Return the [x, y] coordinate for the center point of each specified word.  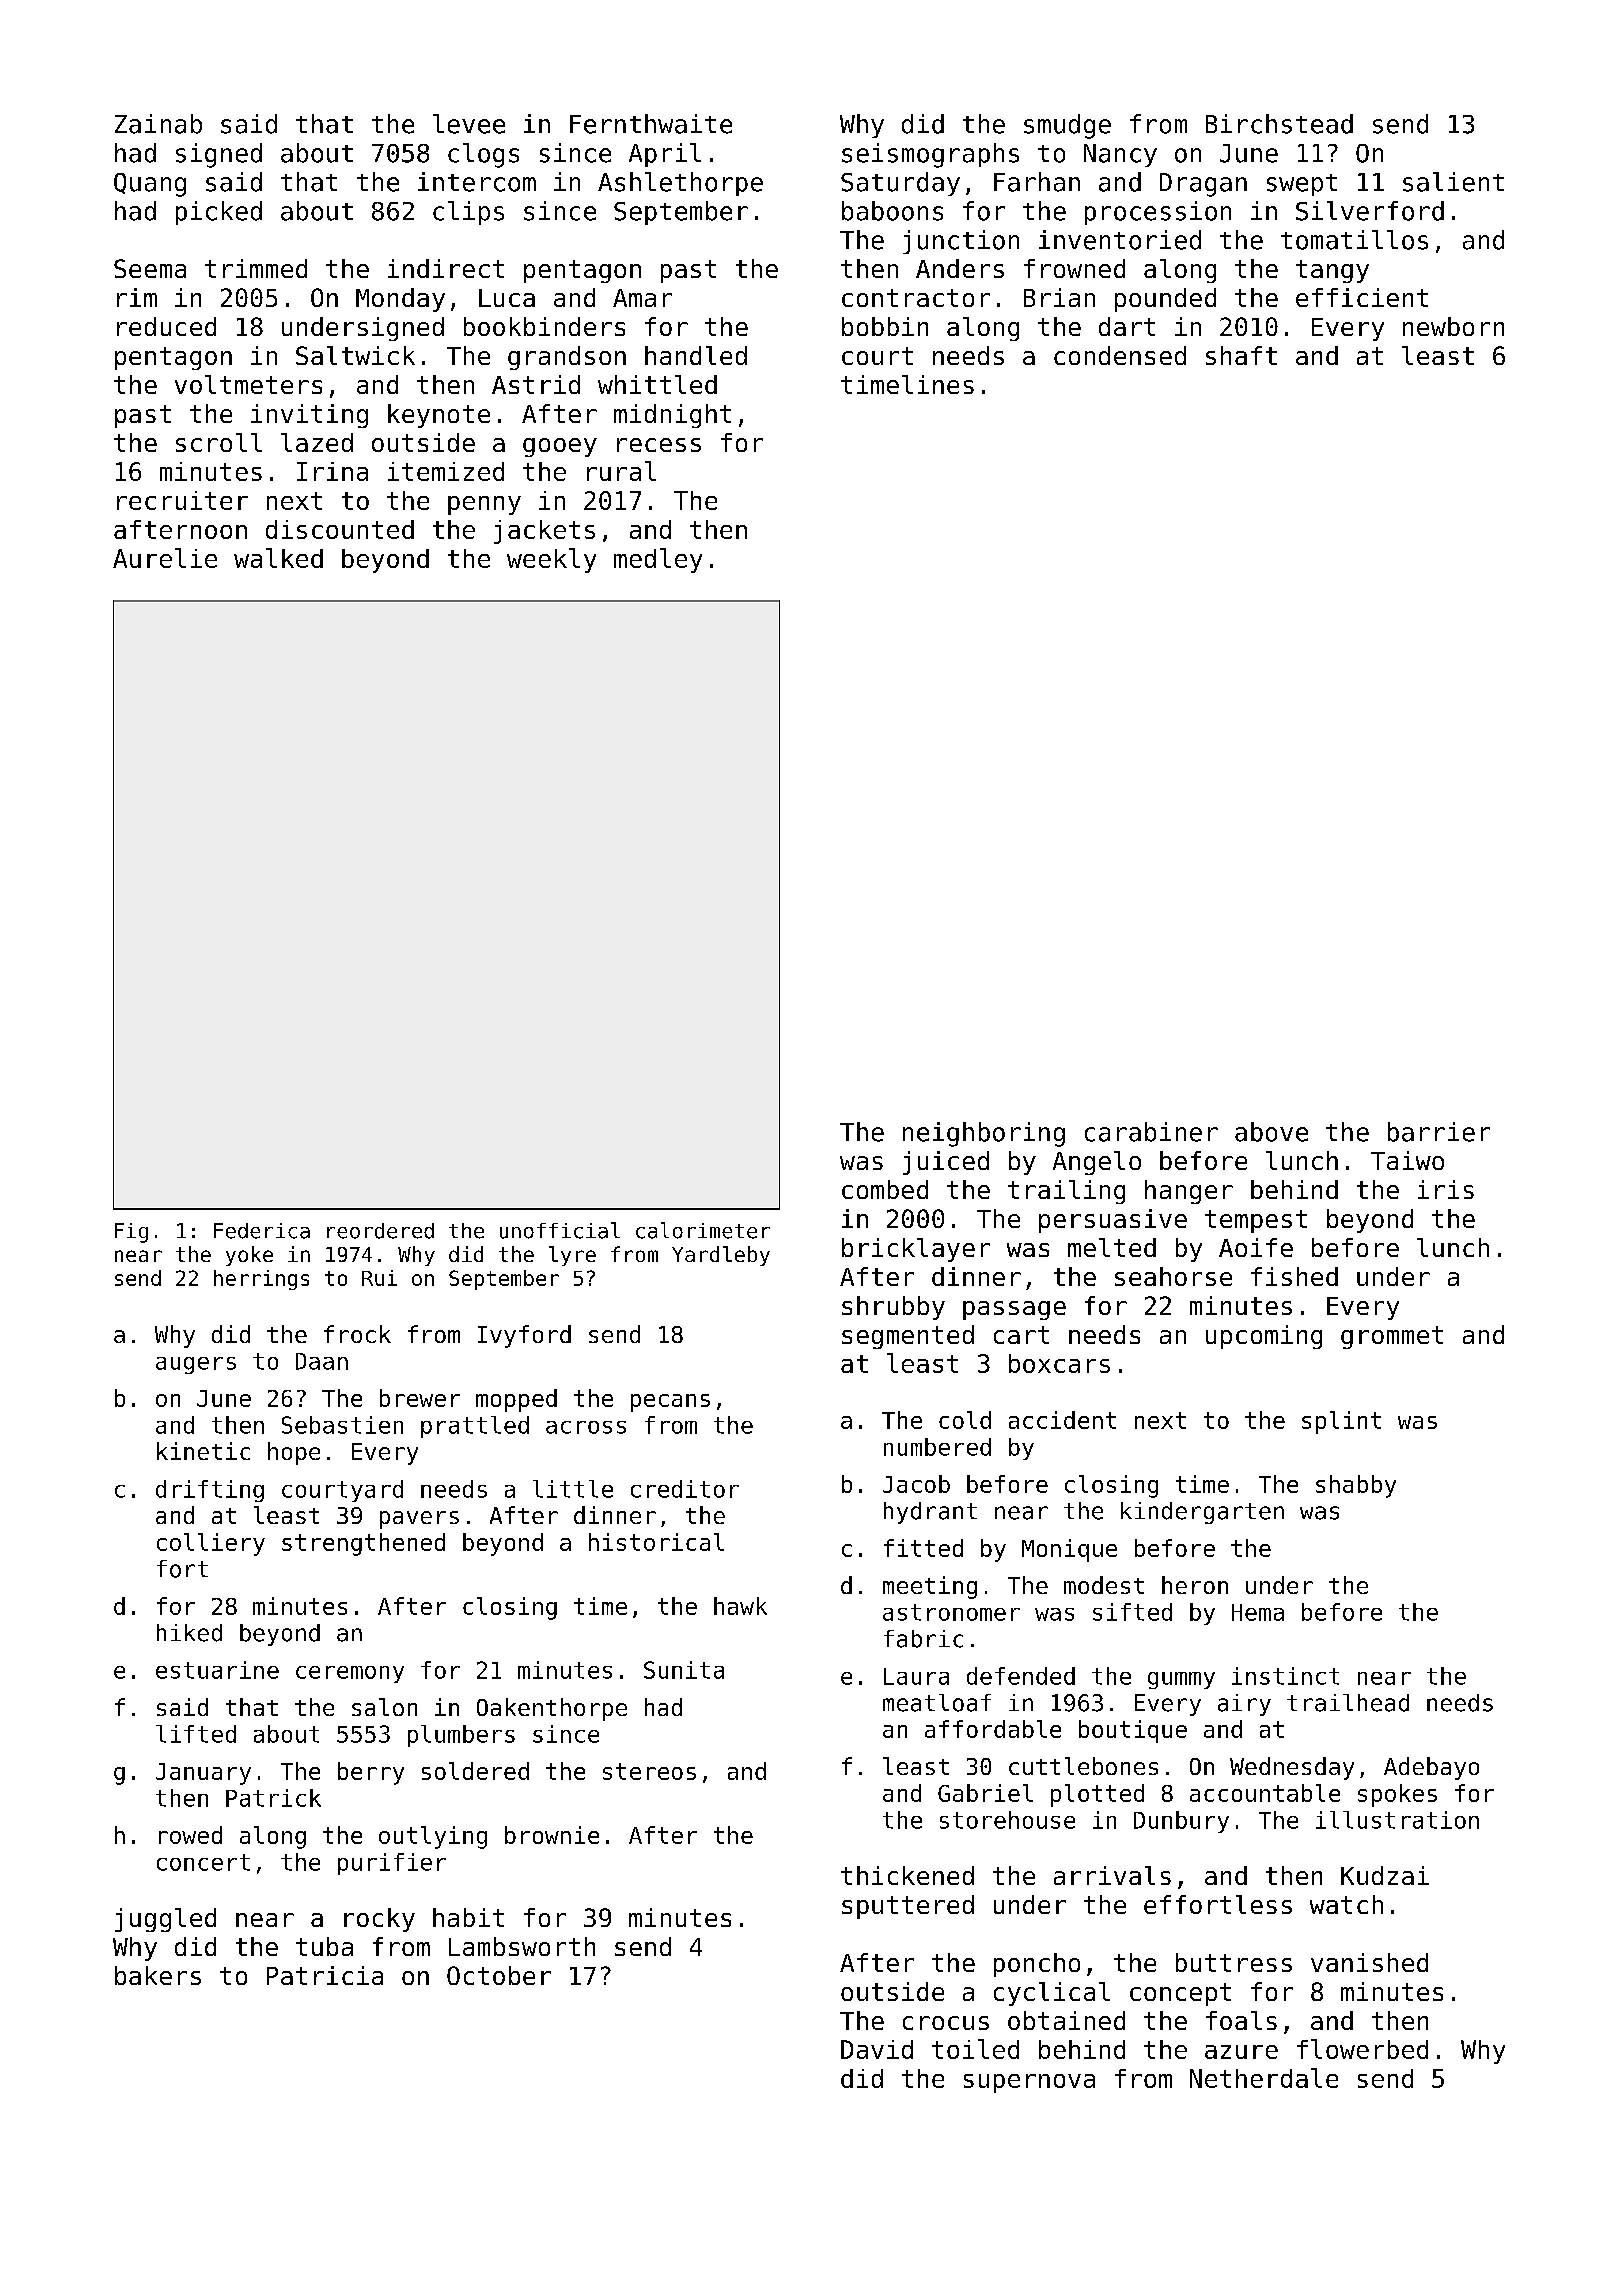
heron [1195, 1585]
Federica [262, 1231]
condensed [1120, 355]
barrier [1439, 1132]
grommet [1392, 1337]
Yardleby [721, 1256]
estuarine [217, 1670]
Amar [642, 298]
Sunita [684, 1670]
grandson [567, 358]
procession [1158, 213]
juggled [165, 1920]
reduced [166, 326]
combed [885, 1189]
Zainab [158, 124]
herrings [261, 1280]
